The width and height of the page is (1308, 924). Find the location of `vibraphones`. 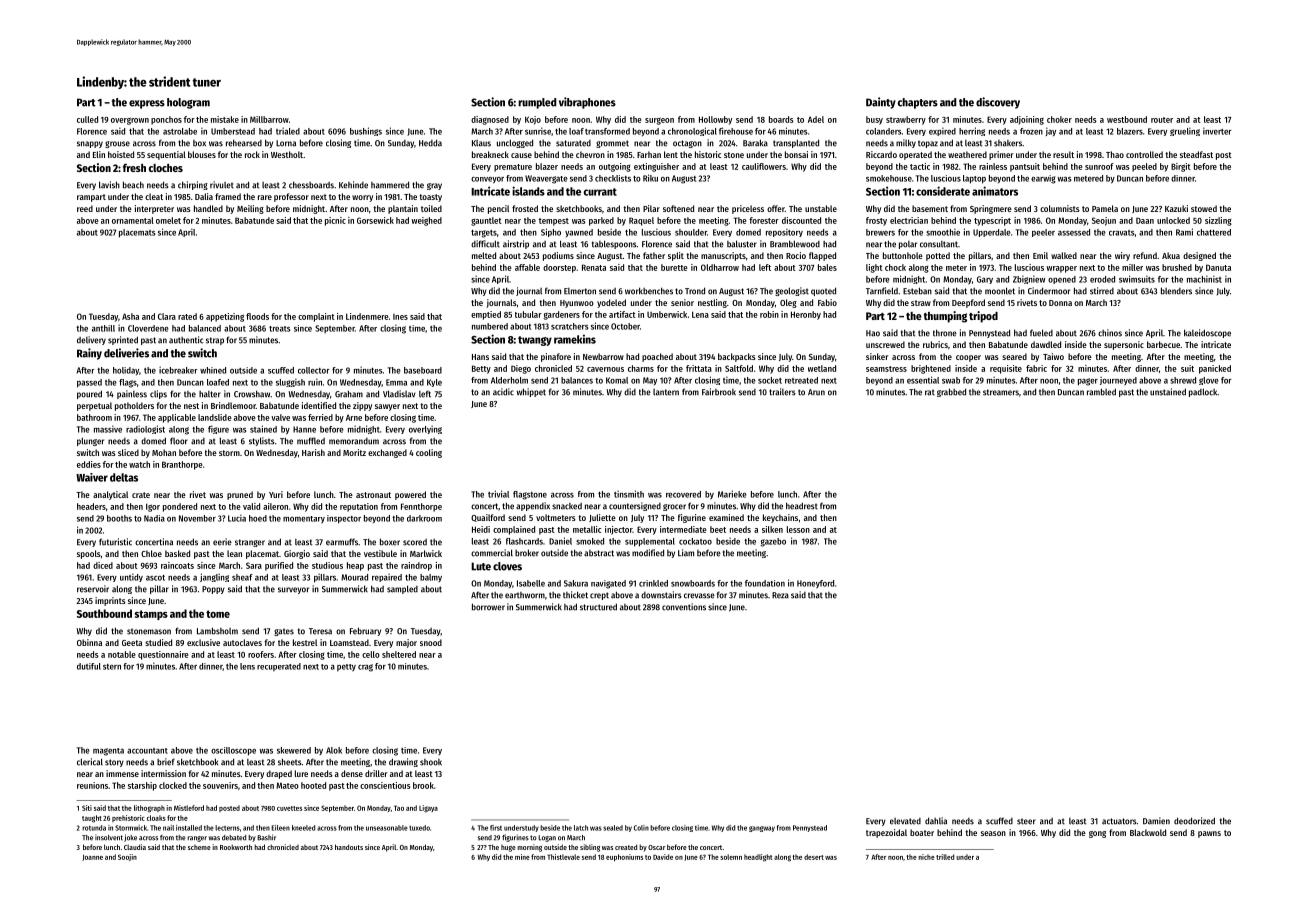

vibraphones is located at coordinates (587, 103).
